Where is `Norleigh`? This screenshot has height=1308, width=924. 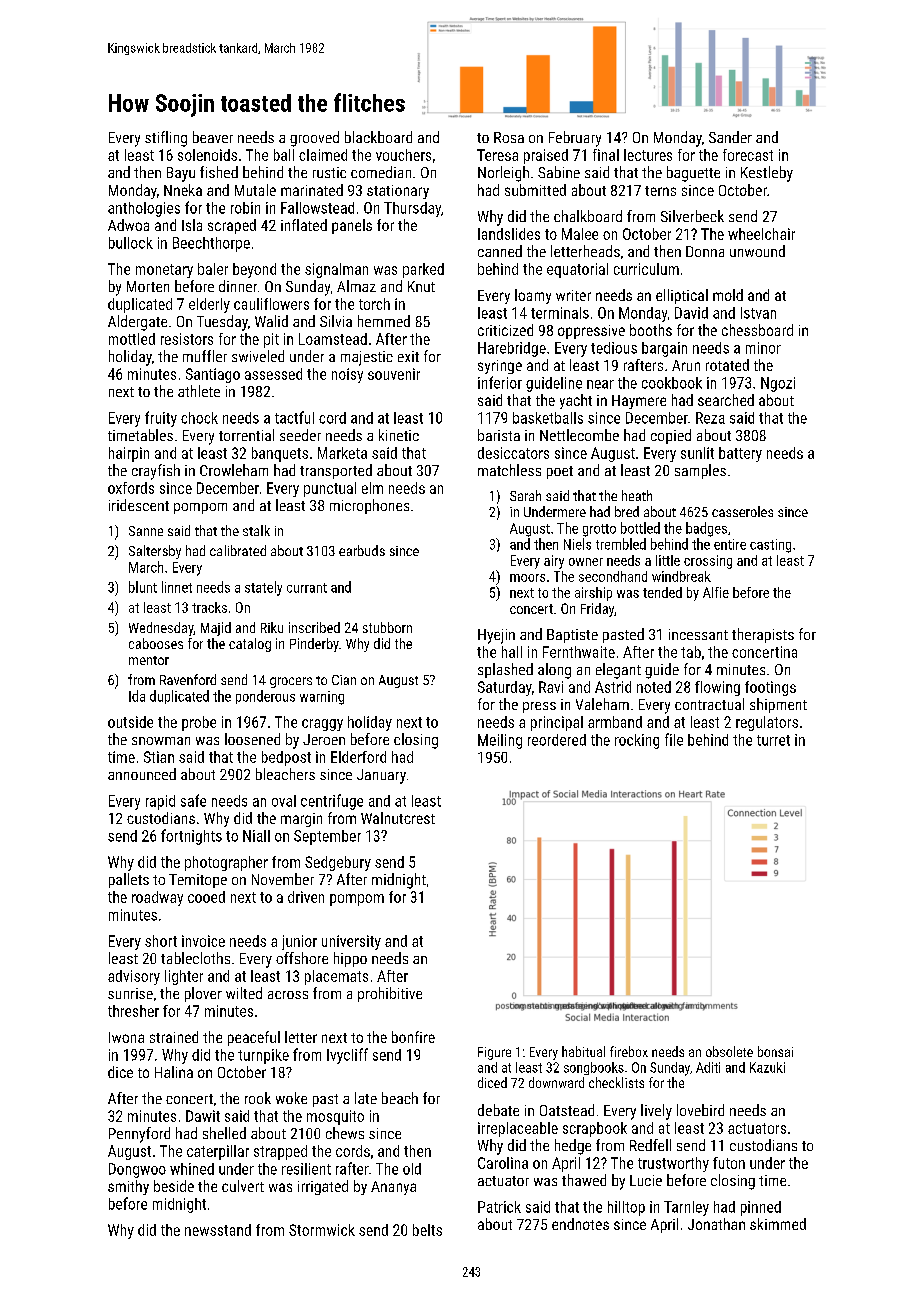 Norleigh is located at coordinates (503, 174).
